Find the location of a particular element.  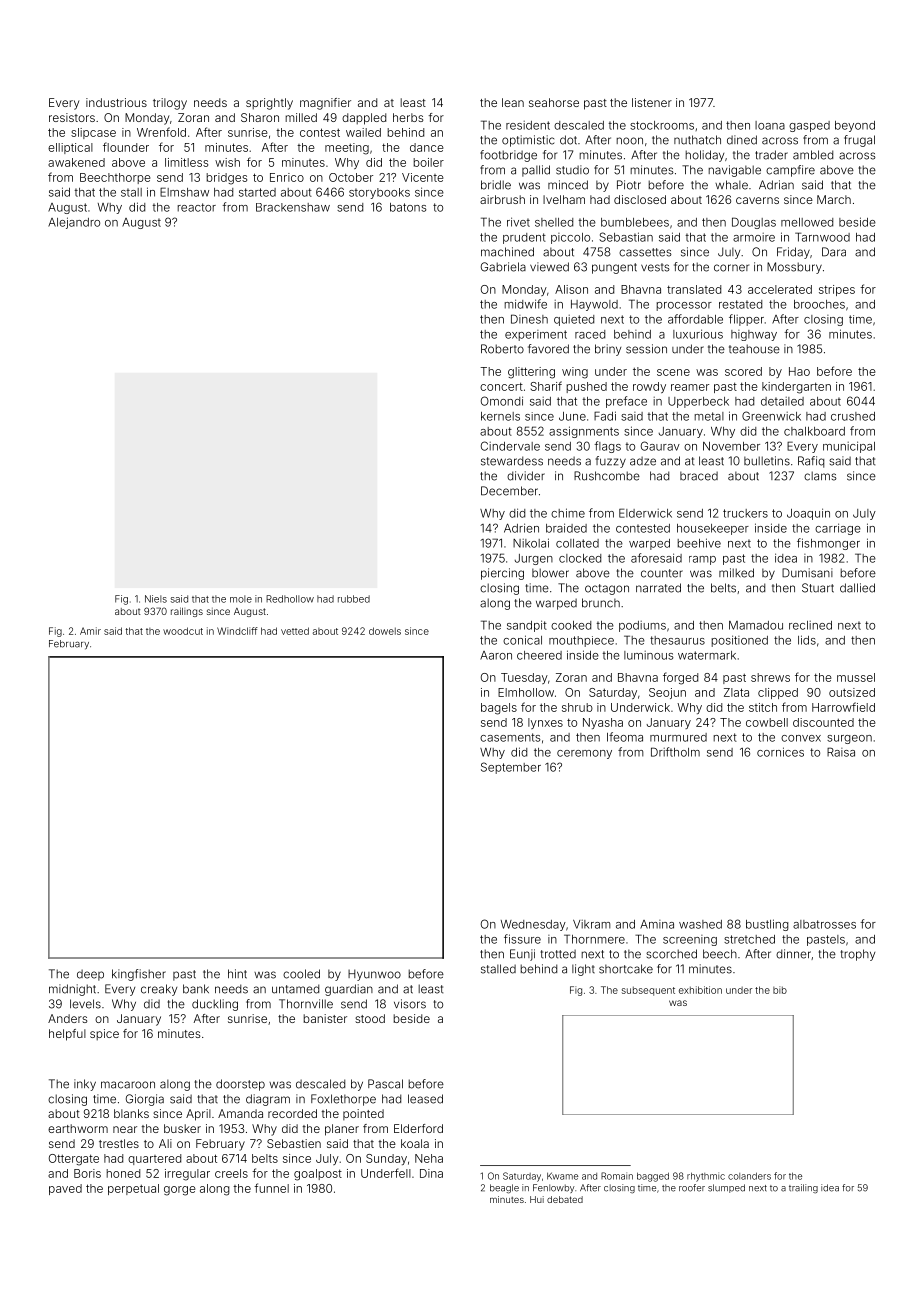

fissure is located at coordinates (522, 939).
